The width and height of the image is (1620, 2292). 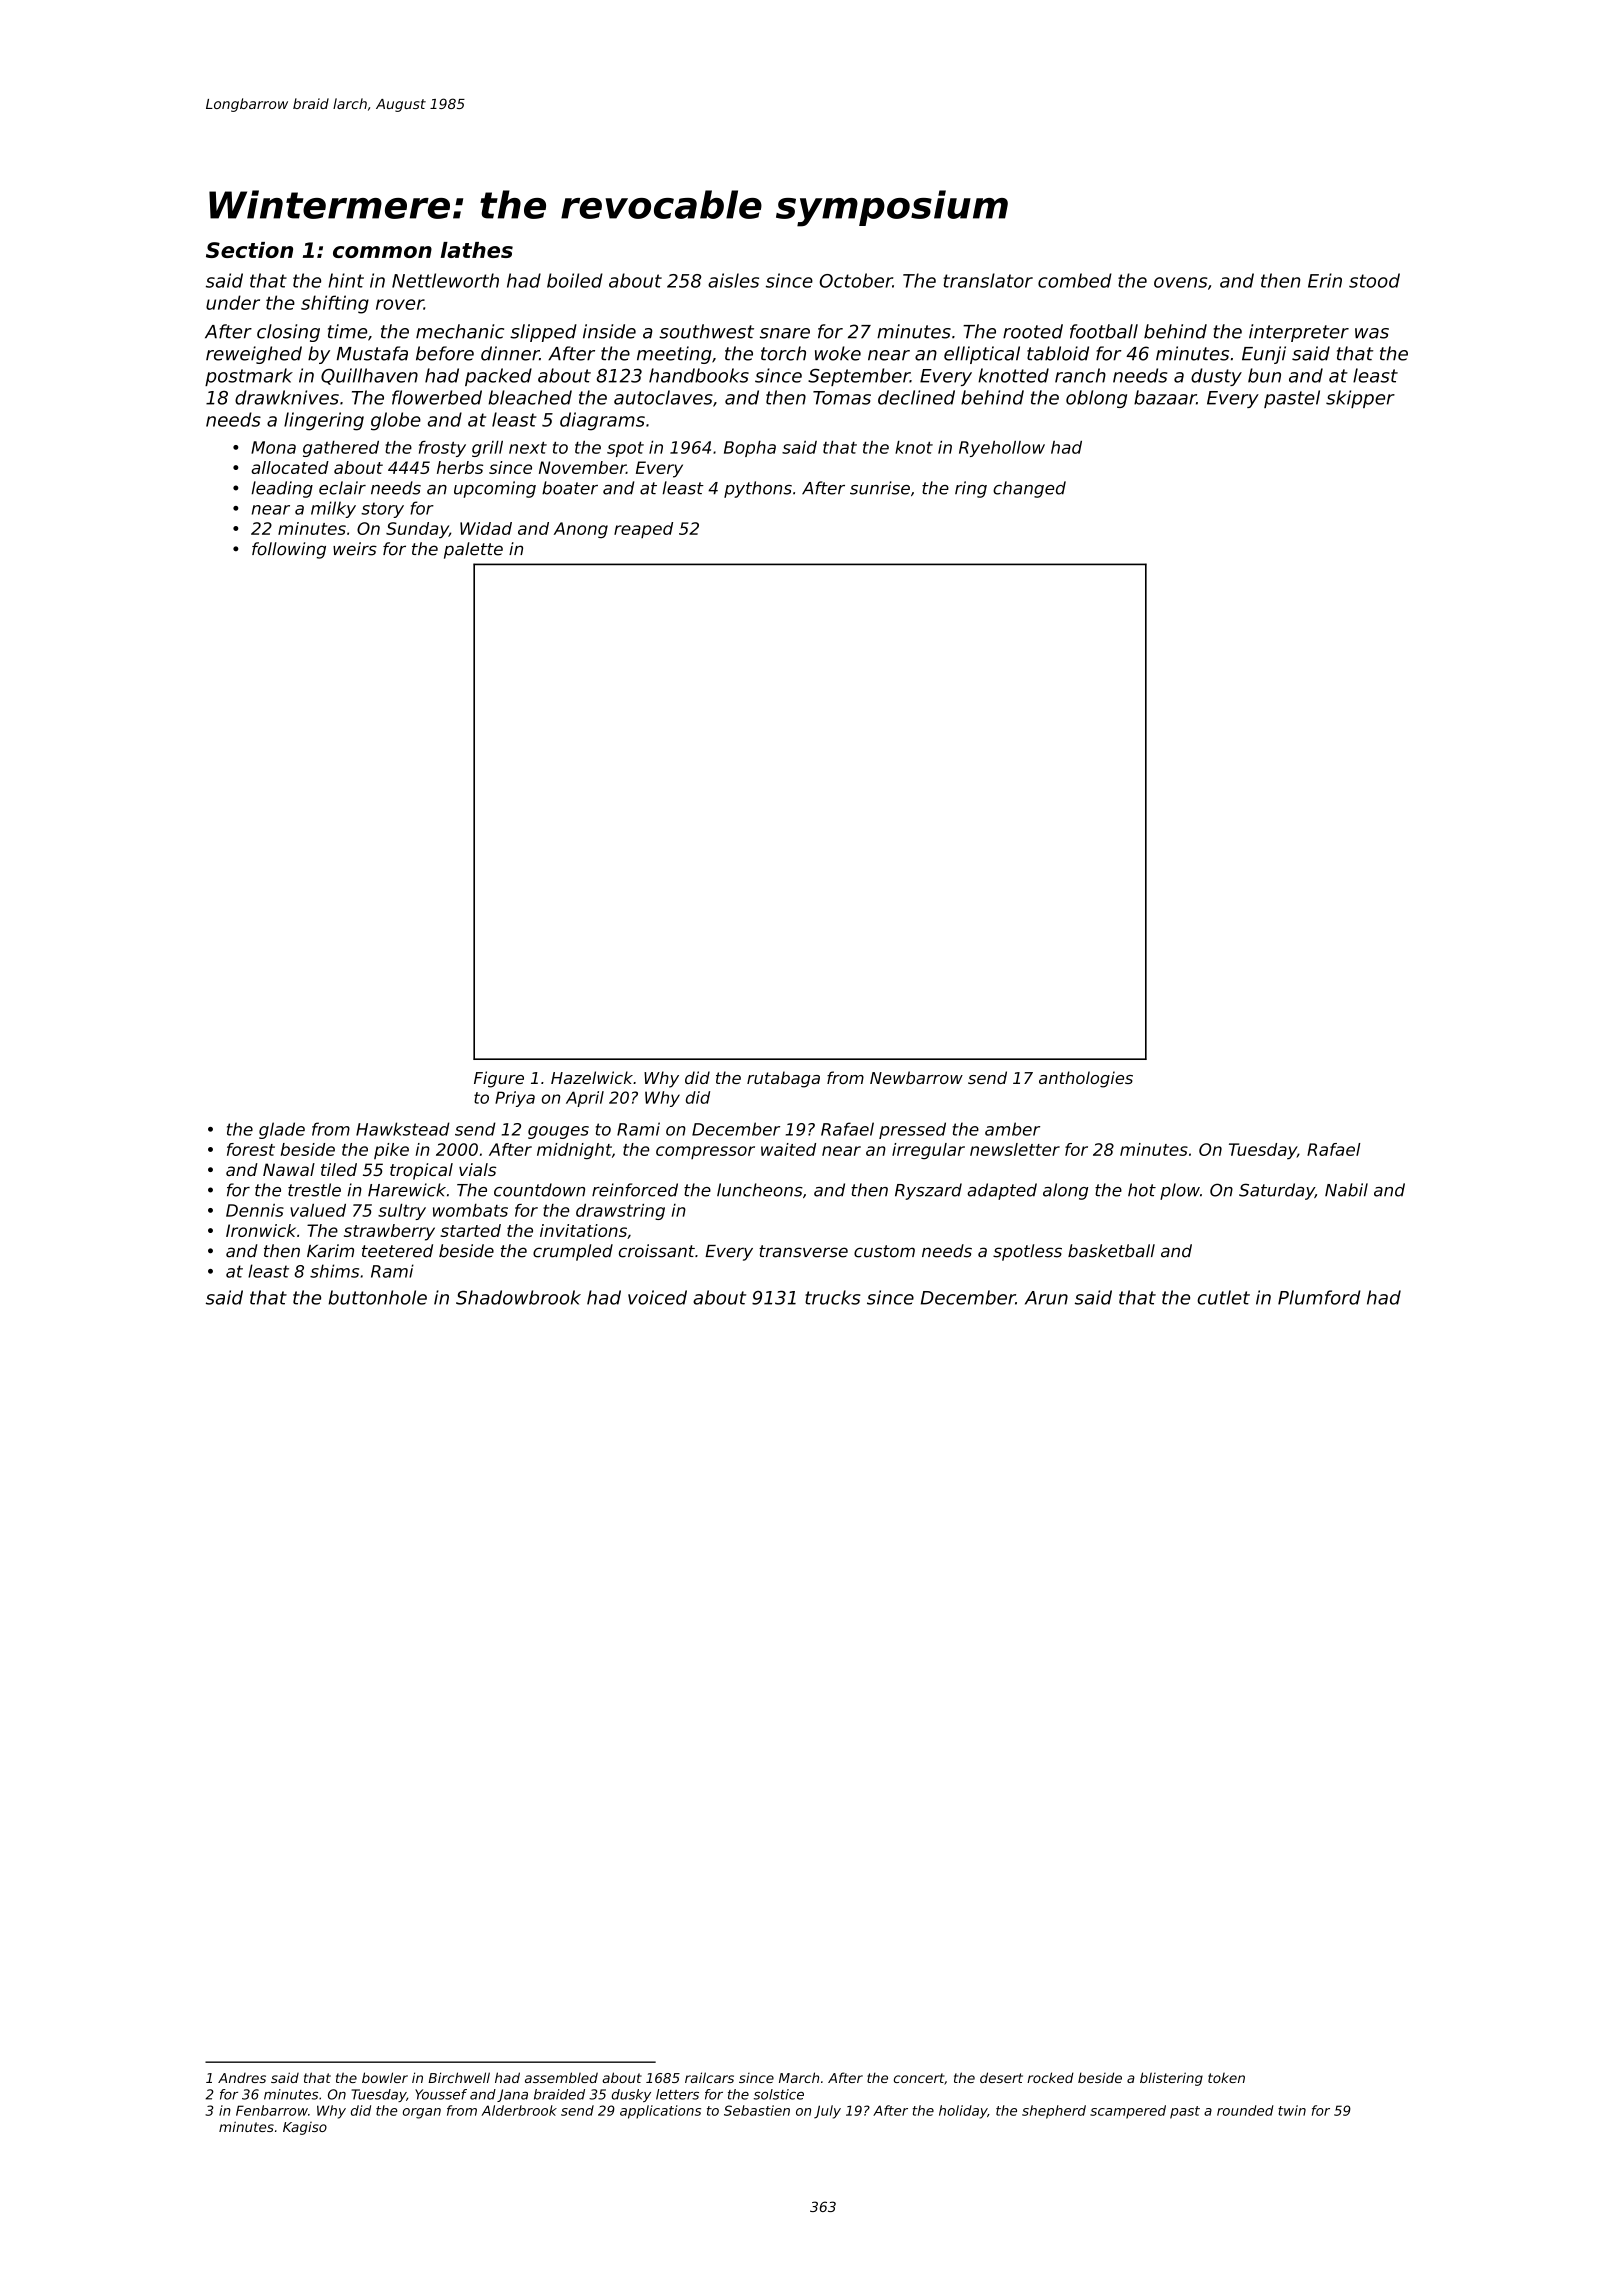 What do you see at coordinates (305, 2128) in the image?
I see `Kagiso` at bounding box center [305, 2128].
